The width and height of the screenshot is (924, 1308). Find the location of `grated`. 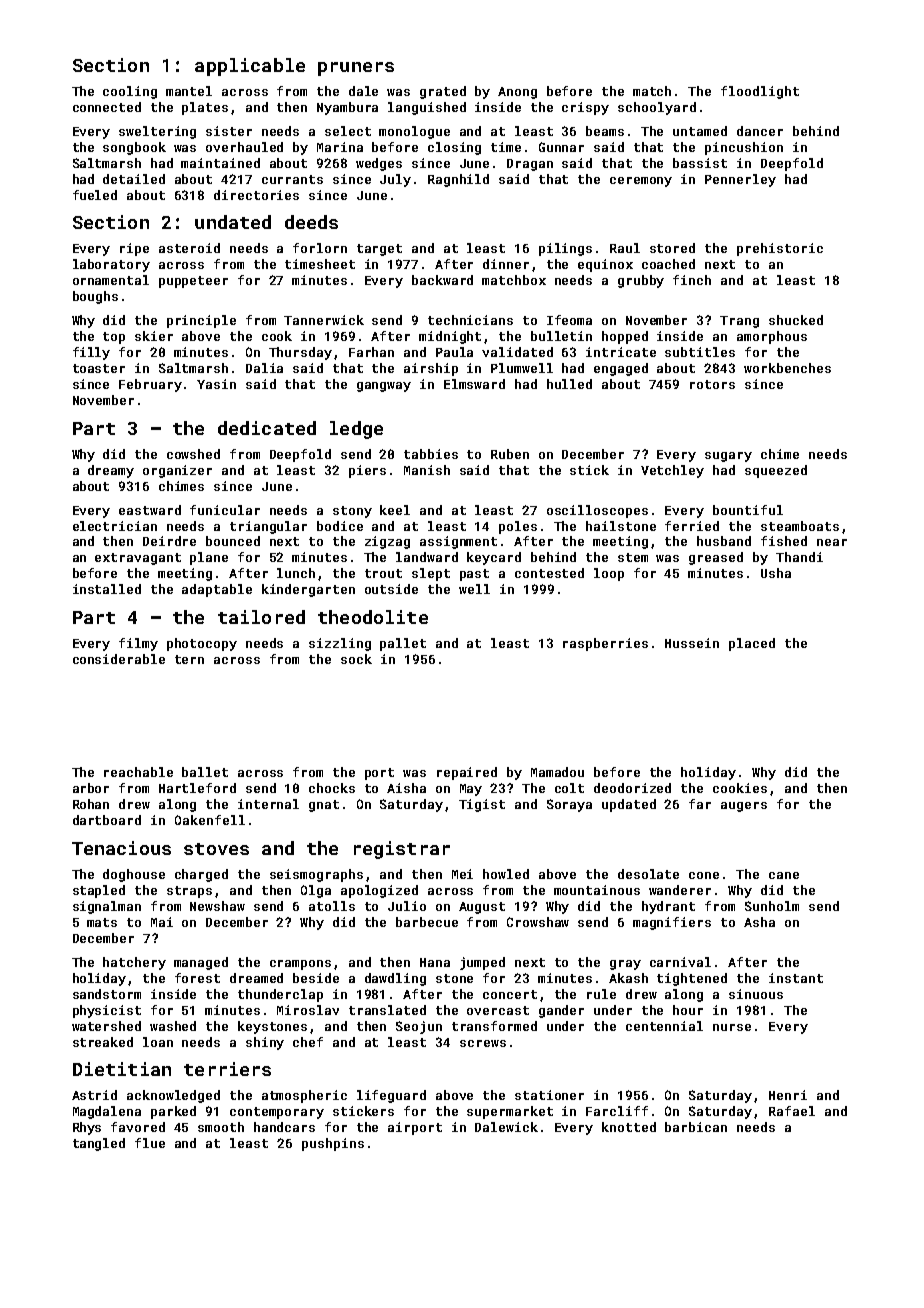

grated is located at coordinates (443, 92).
